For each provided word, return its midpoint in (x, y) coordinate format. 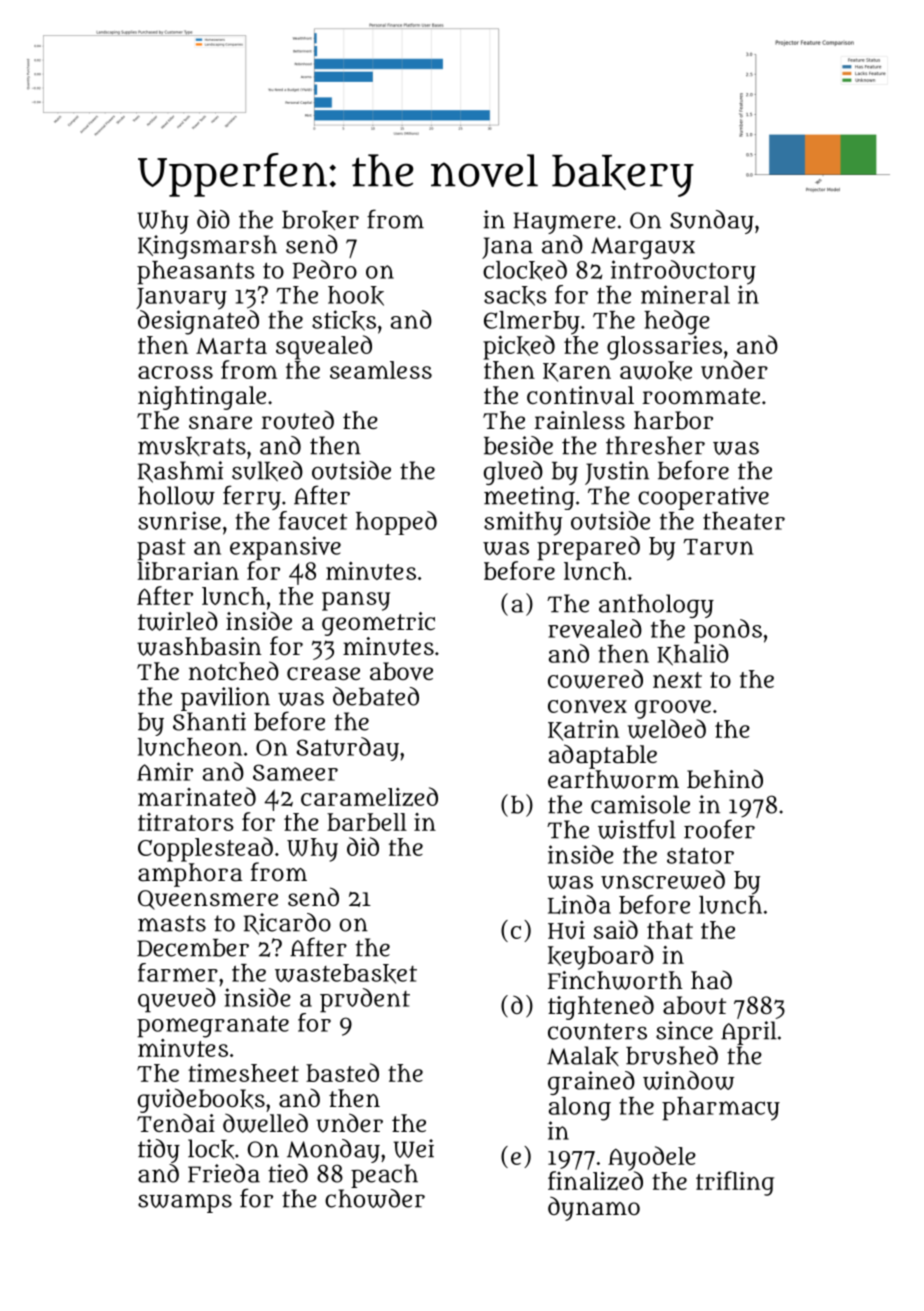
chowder (375, 1198)
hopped (396, 523)
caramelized (369, 796)
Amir (165, 771)
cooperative (703, 498)
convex (587, 706)
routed (297, 420)
